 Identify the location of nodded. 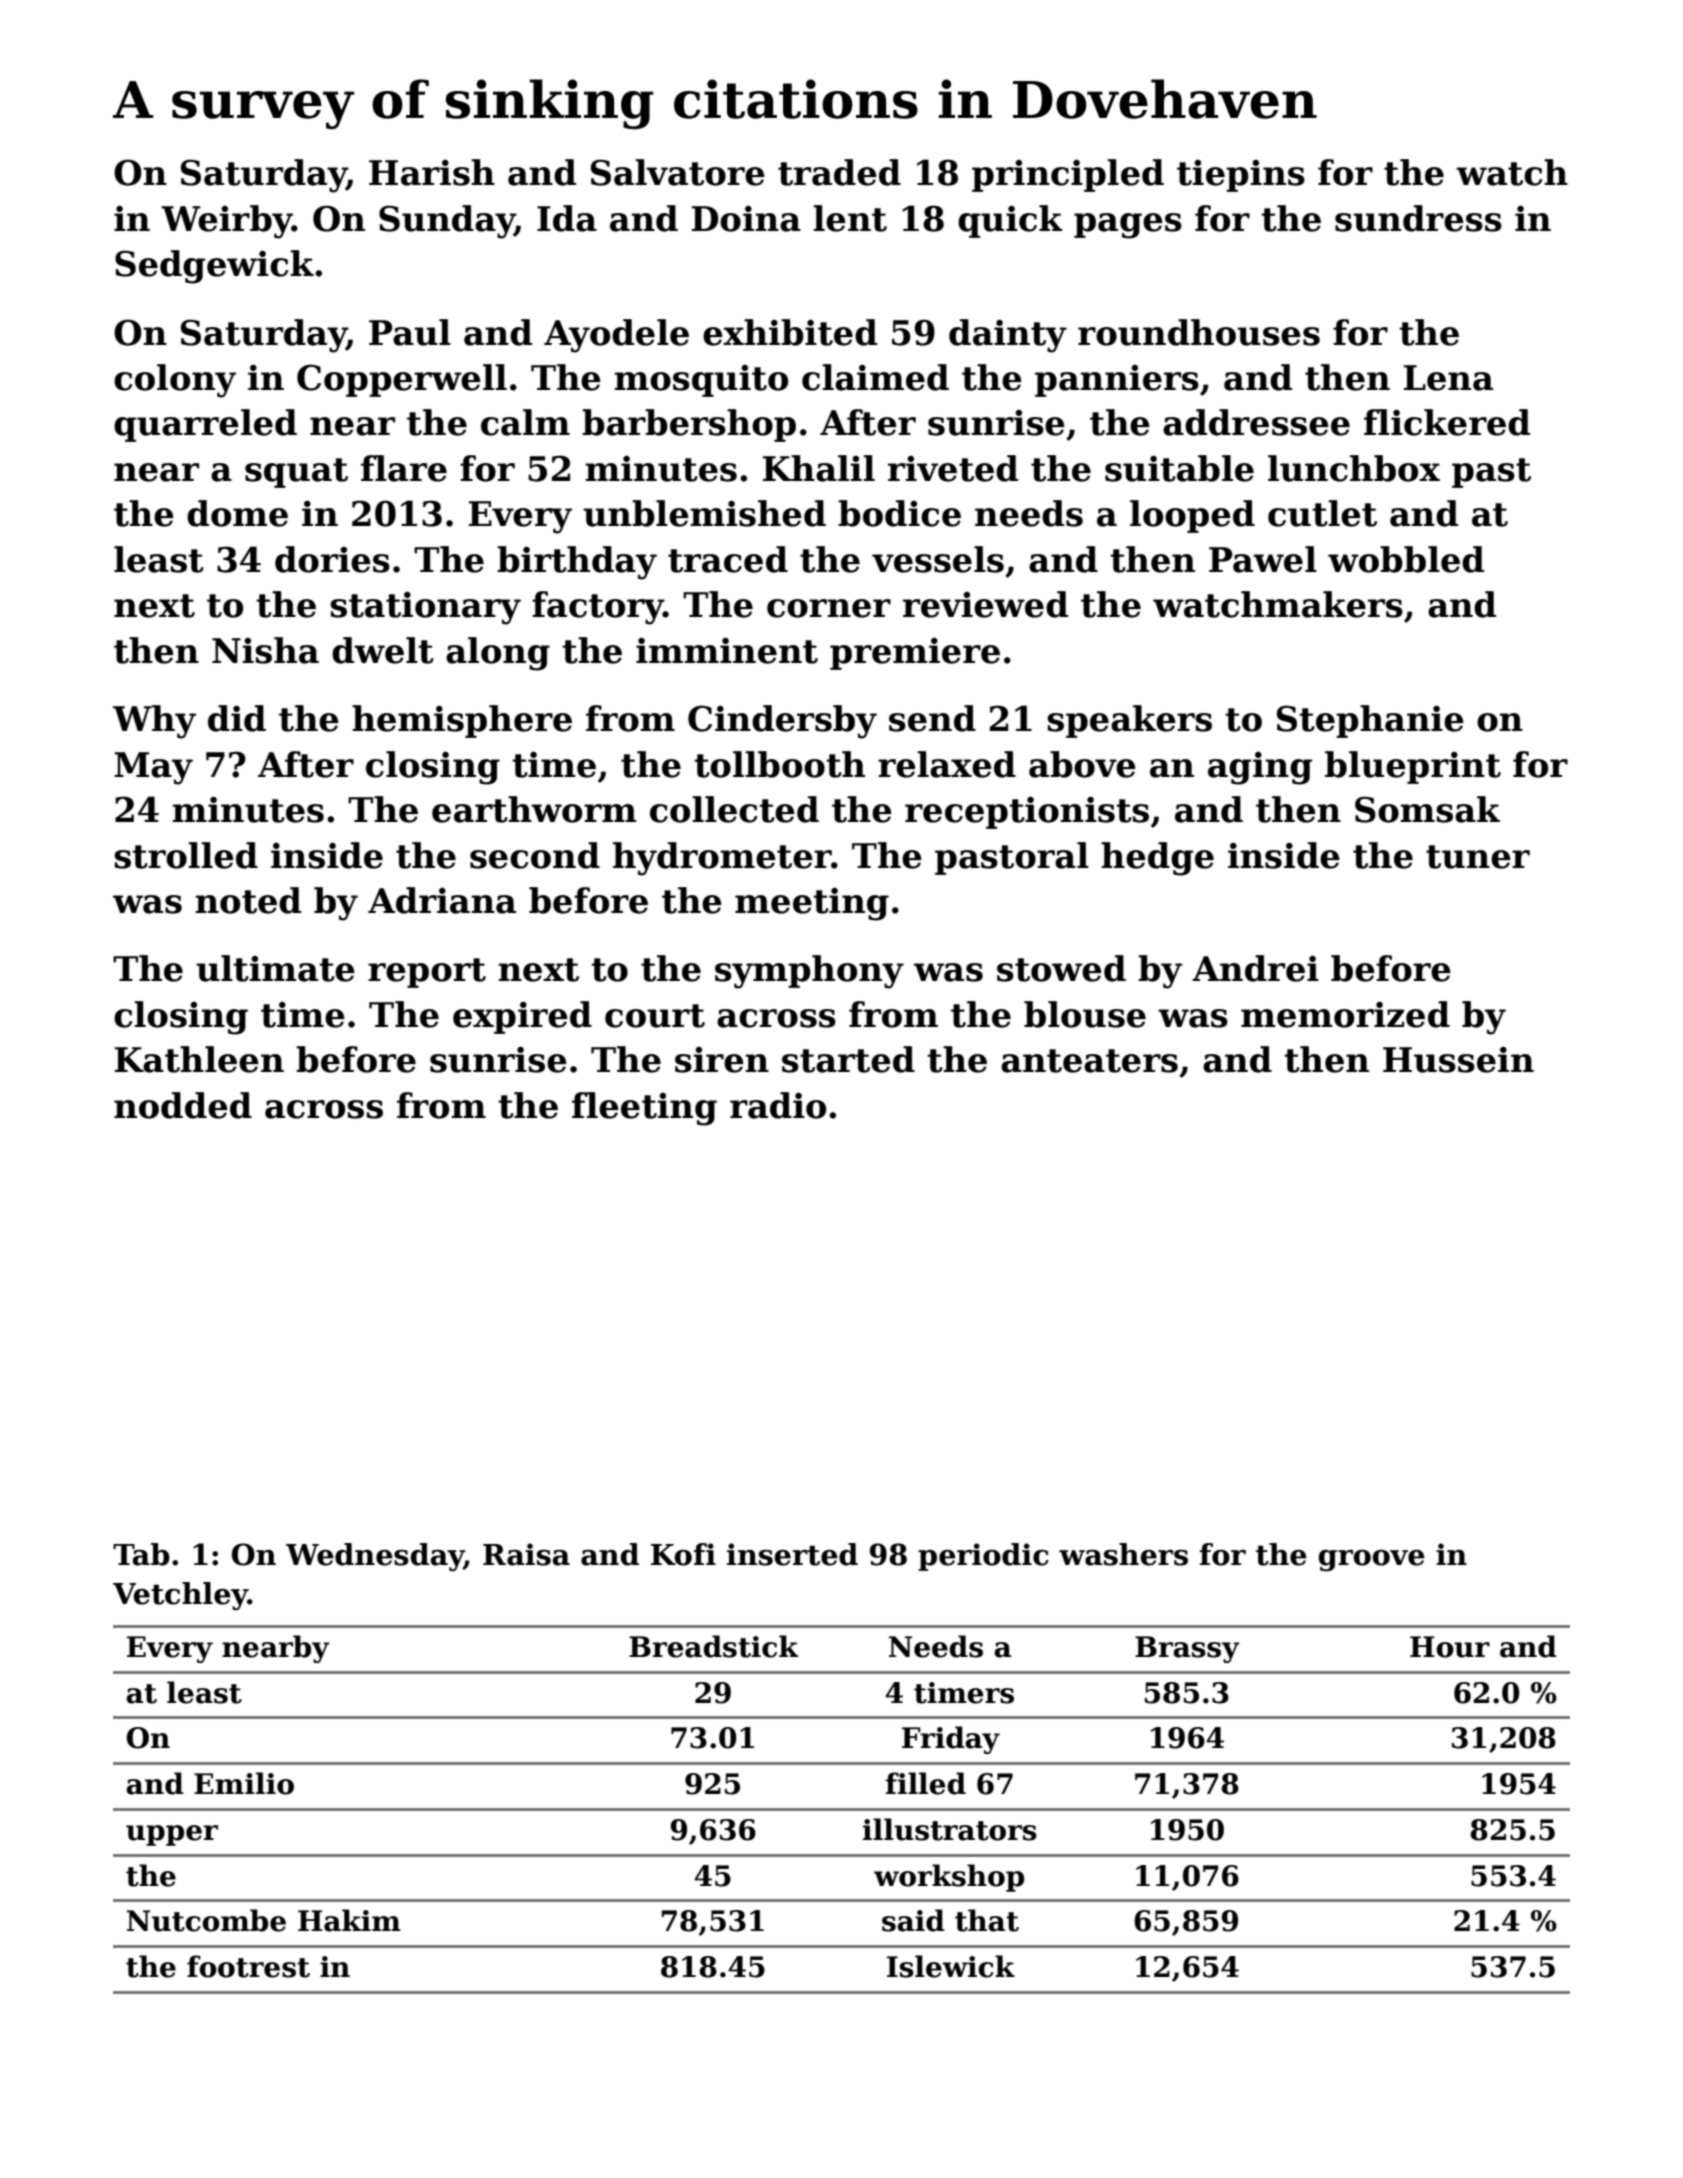
(183, 1105).
